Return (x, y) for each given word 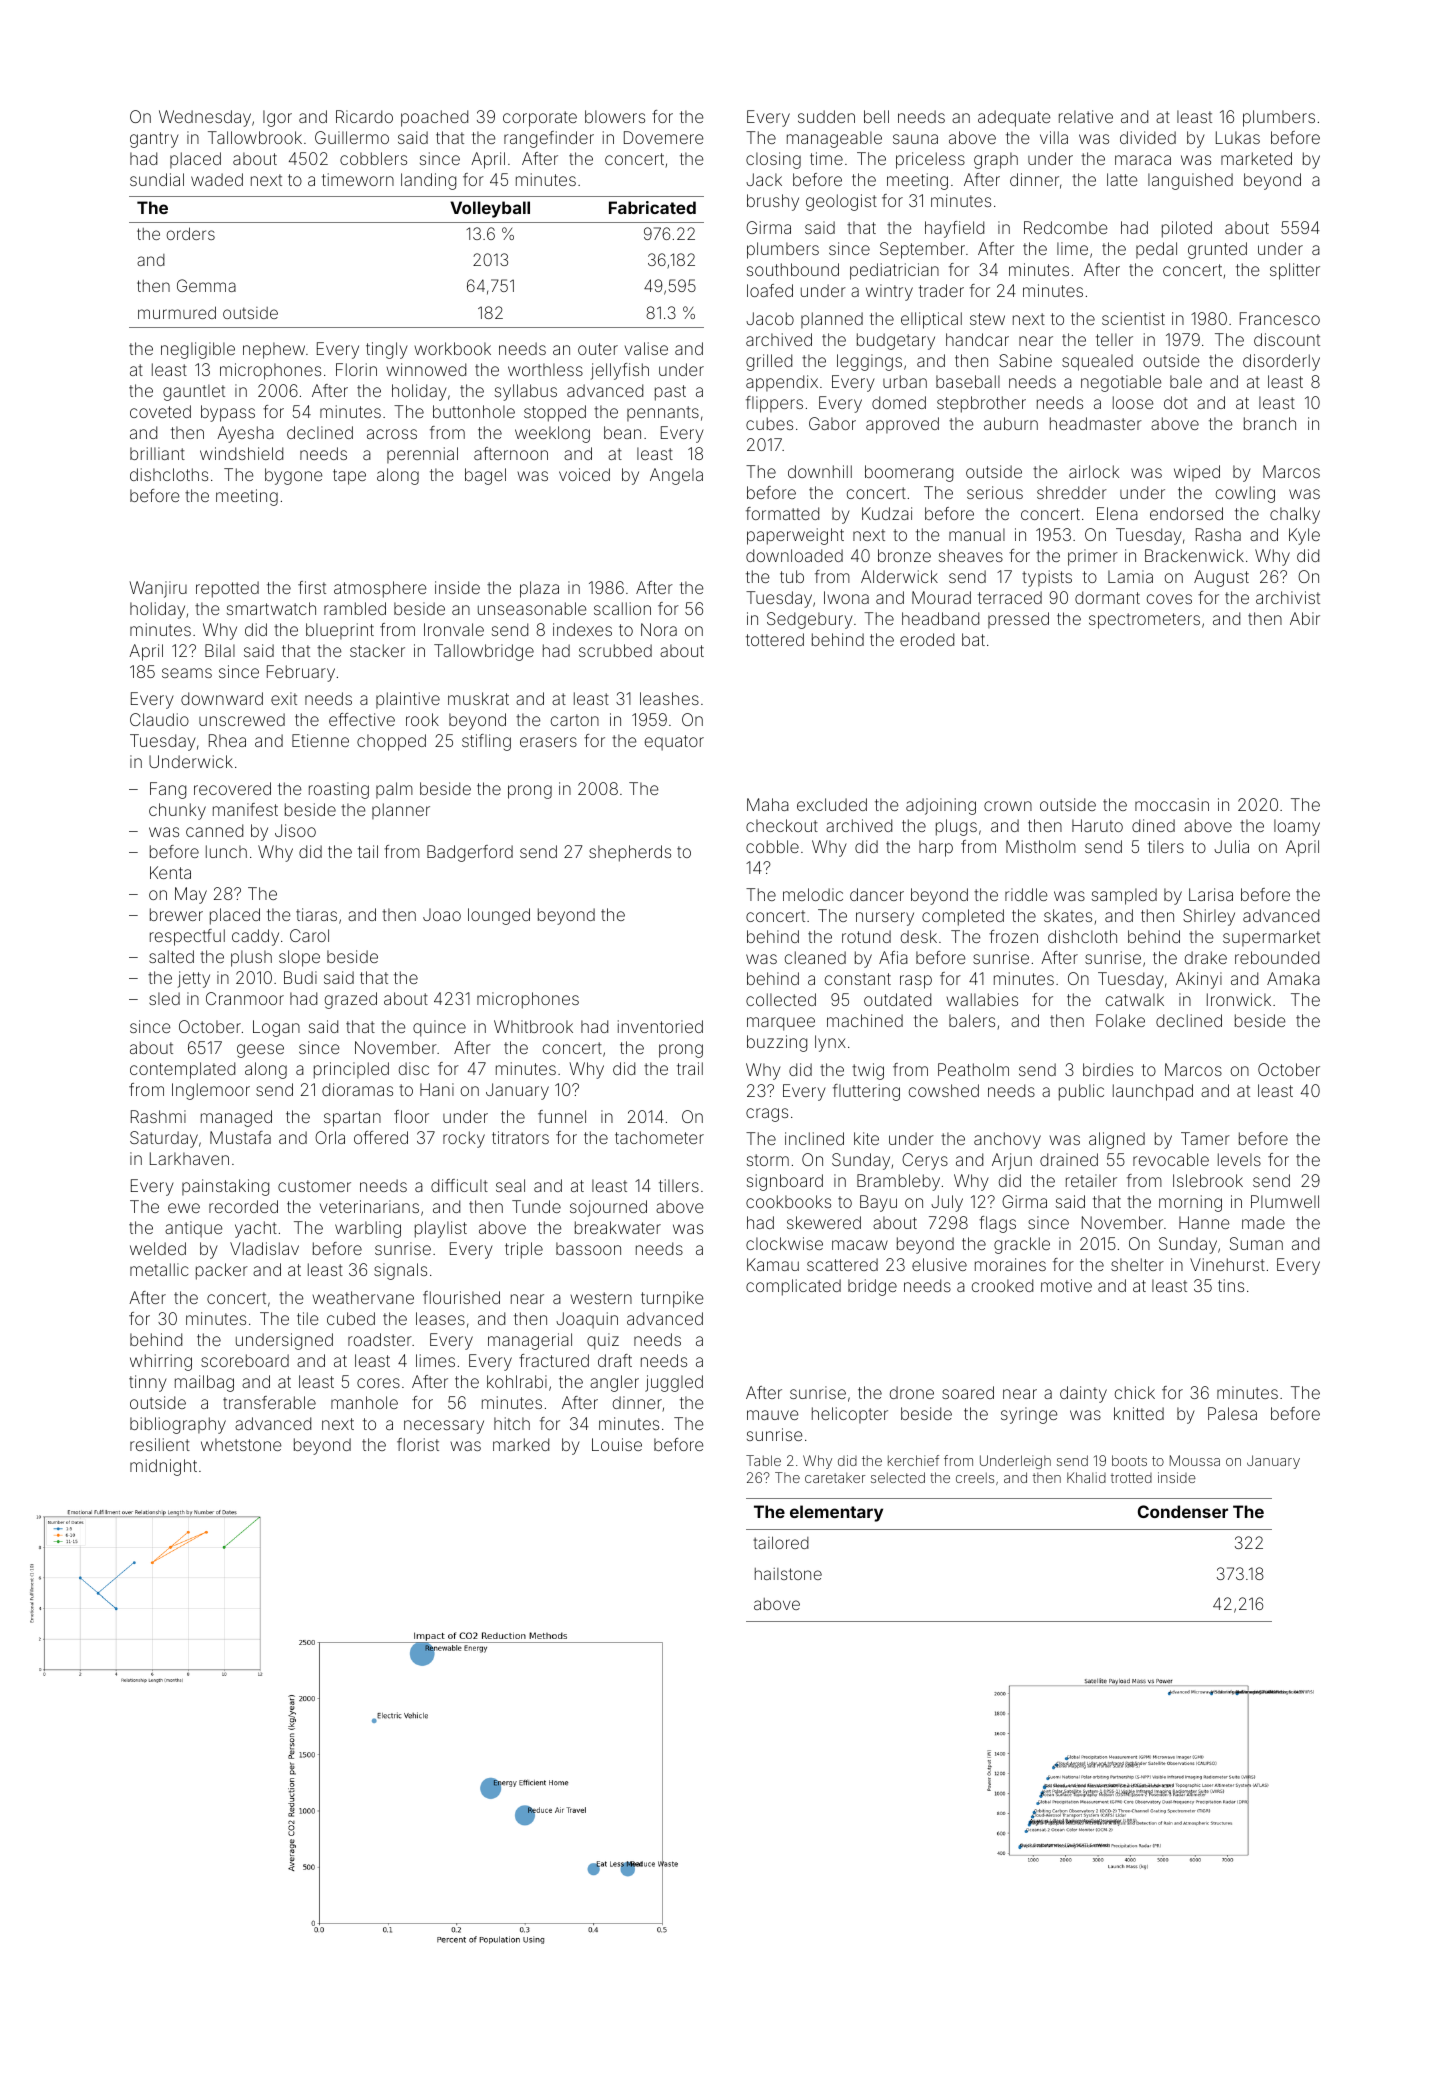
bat (973, 639)
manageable (834, 139)
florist (418, 1444)
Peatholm (973, 1069)
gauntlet (194, 392)
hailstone (788, 1574)
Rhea (227, 740)
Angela (676, 476)
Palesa (1232, 1413)
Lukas (1238, 137)
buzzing (777, 1043)
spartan (352, 1119)
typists (1047, 578)
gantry (154, 140)
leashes (669, 698)
